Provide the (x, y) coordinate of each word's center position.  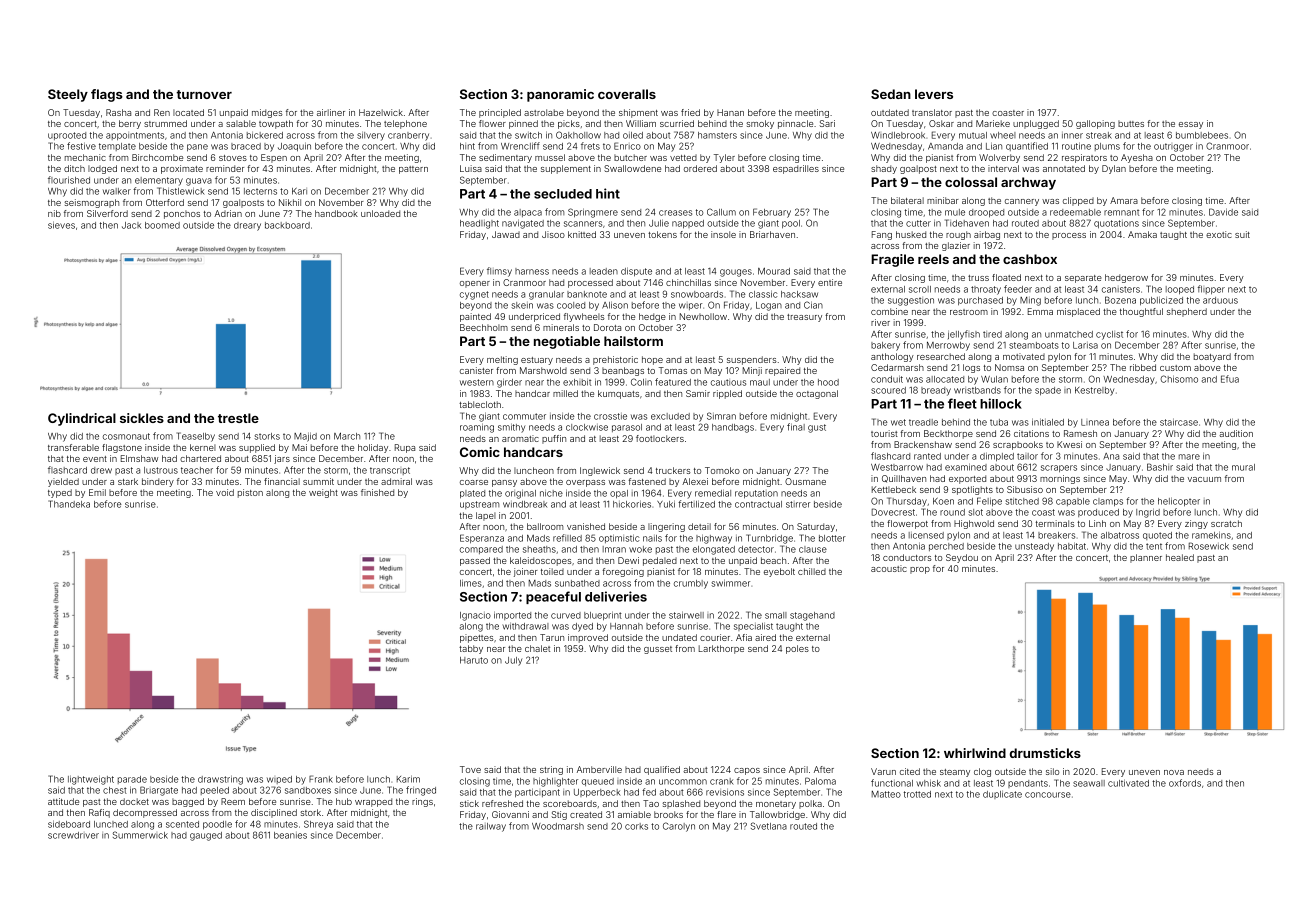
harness (532, 271)
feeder (1018, 289)
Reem (233, 801)
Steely (68, 95)
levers (934, 94)
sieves (61, 225)
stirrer (798, 504)
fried (690, 112)
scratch (1226, 523)
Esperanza (482, 538)
